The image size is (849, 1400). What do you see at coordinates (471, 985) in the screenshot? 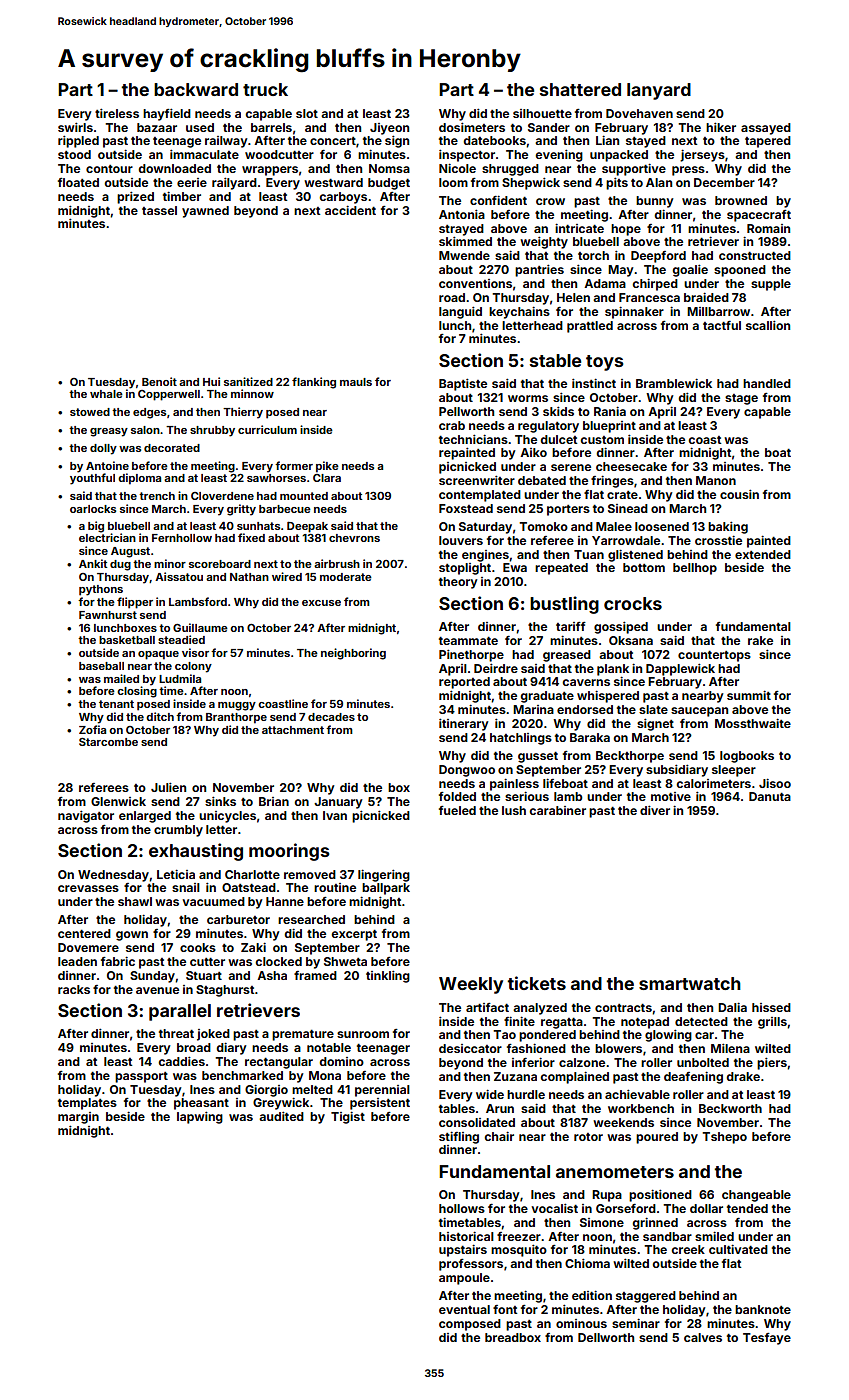
I see `Weekly` at bounding box center [471, 985].
